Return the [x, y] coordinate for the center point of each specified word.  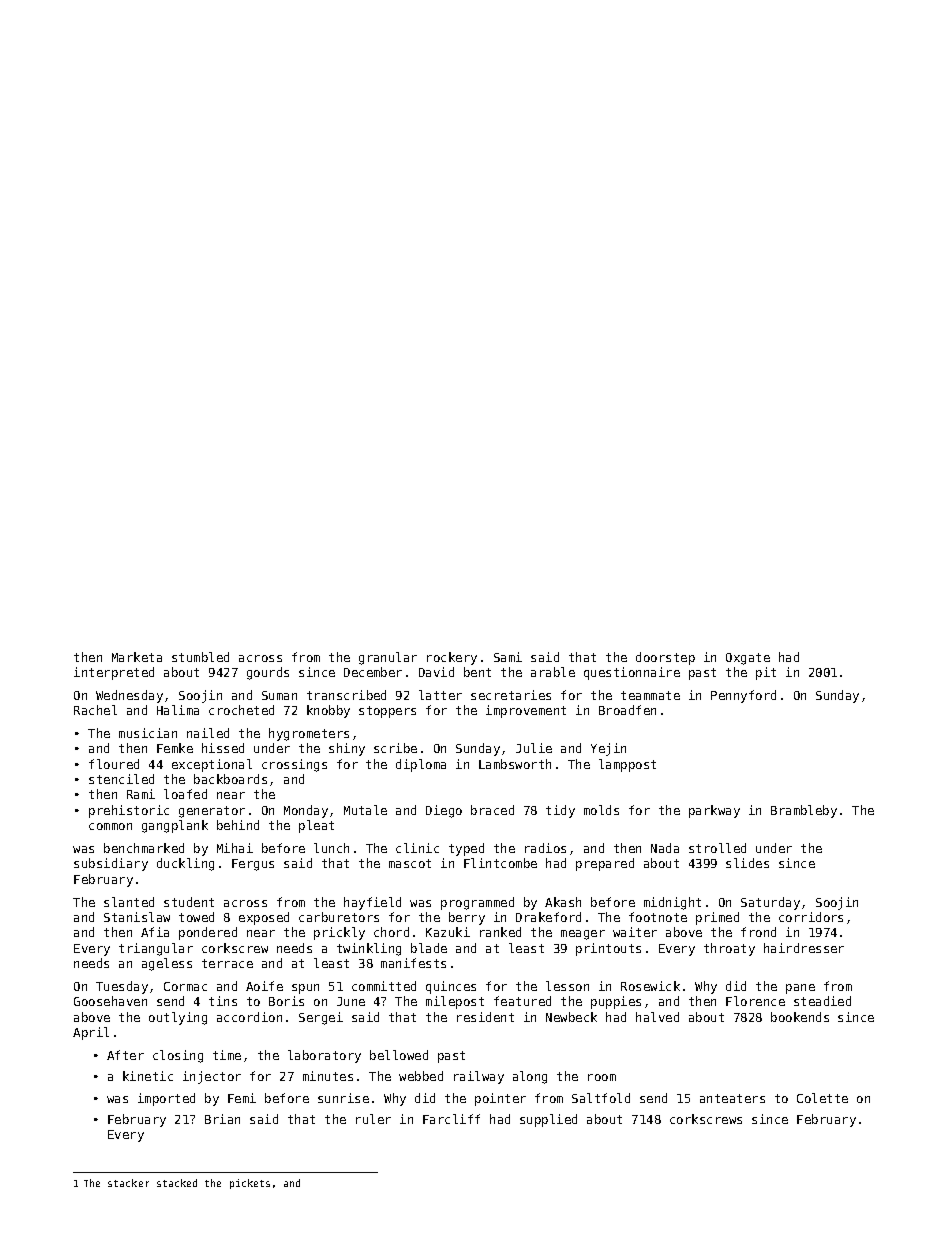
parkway [714, 811]
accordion [249, 1017]
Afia [155, 932]
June [351, 1001]
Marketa [137, 657]
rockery [452, 658]
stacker [128, 1183]
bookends [800, 1017]
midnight [672, 903]
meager [583, 935]
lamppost [627, 765]
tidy [560, 811]
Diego [444, 811]
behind [238, 825]
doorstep [665, 658]
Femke [175, 748]
